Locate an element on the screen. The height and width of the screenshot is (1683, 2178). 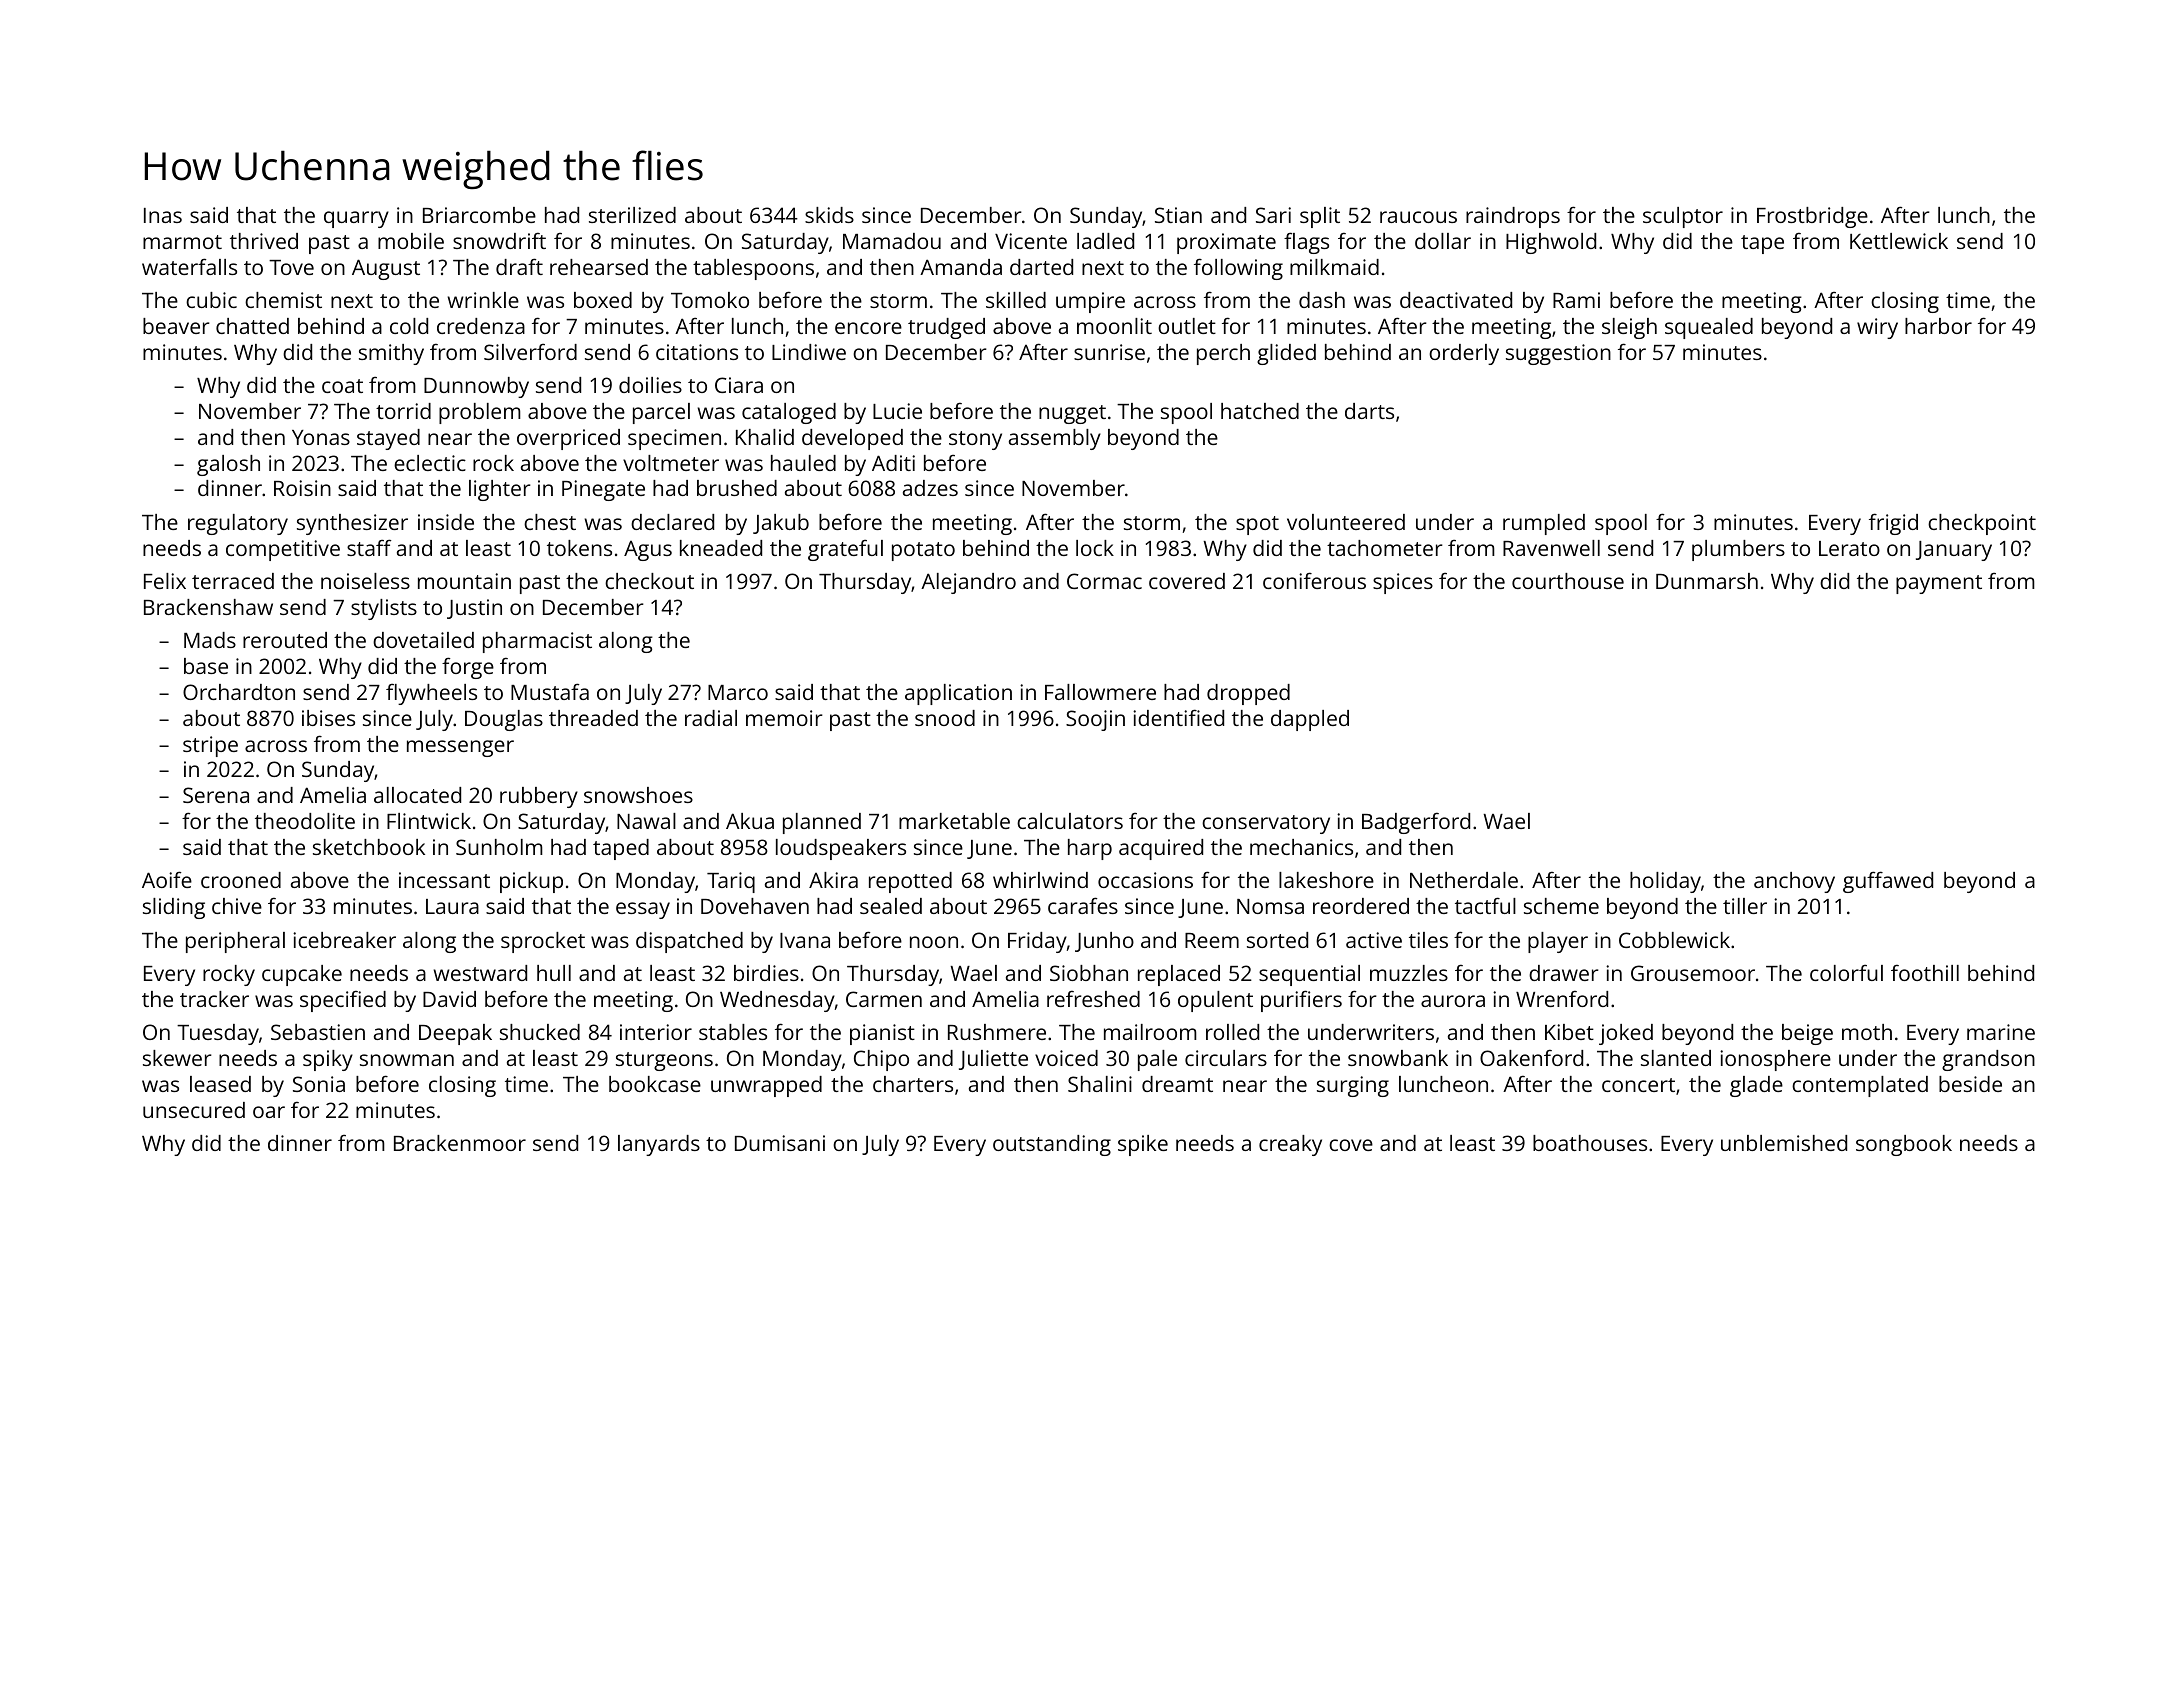
checkout is located at coordinates (649, 581).
